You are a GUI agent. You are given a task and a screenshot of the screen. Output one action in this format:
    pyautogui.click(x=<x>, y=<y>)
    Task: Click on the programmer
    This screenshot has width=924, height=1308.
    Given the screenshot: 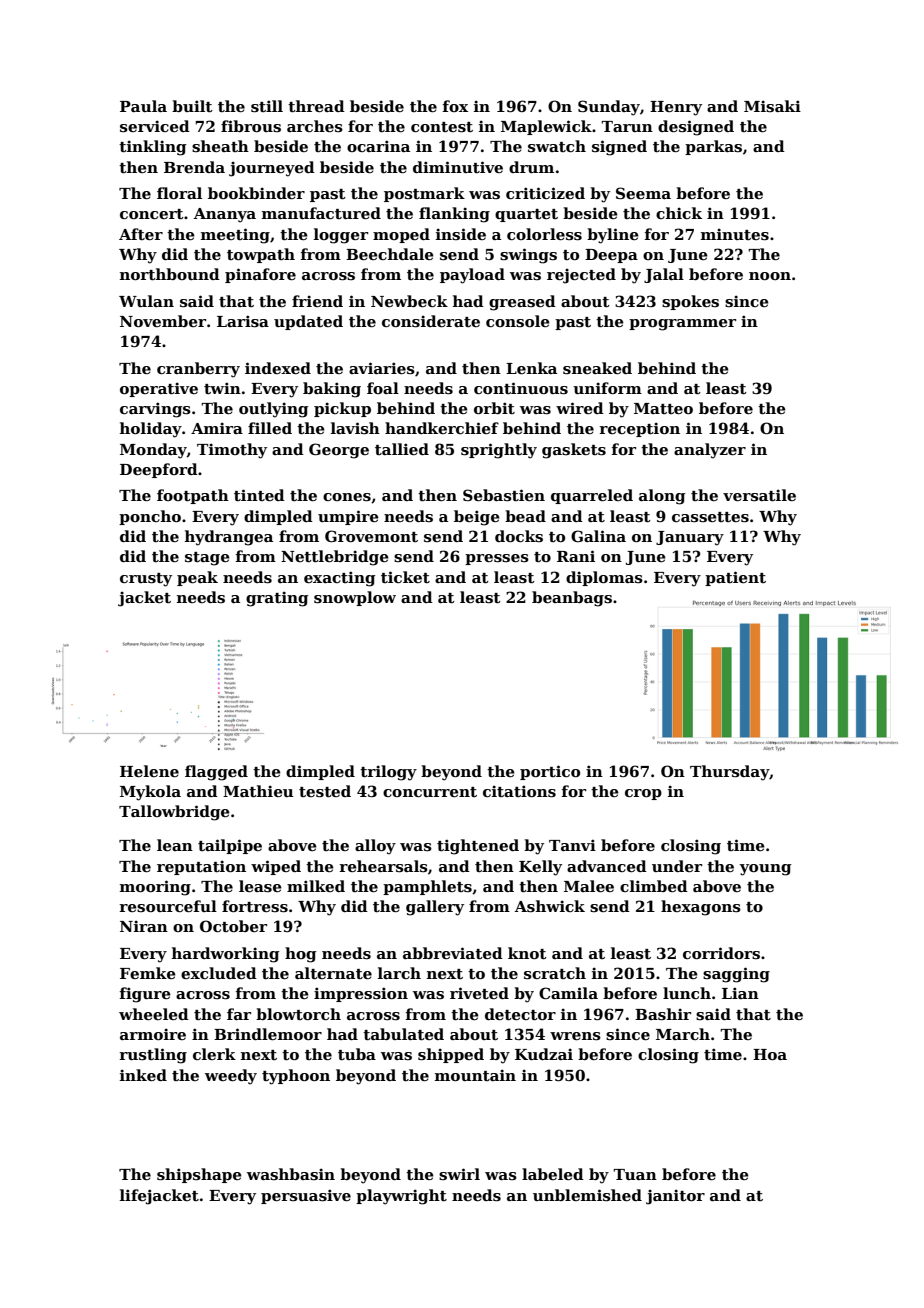 What is the action you would take?
    pyautogui.click(x=682, y=325)
